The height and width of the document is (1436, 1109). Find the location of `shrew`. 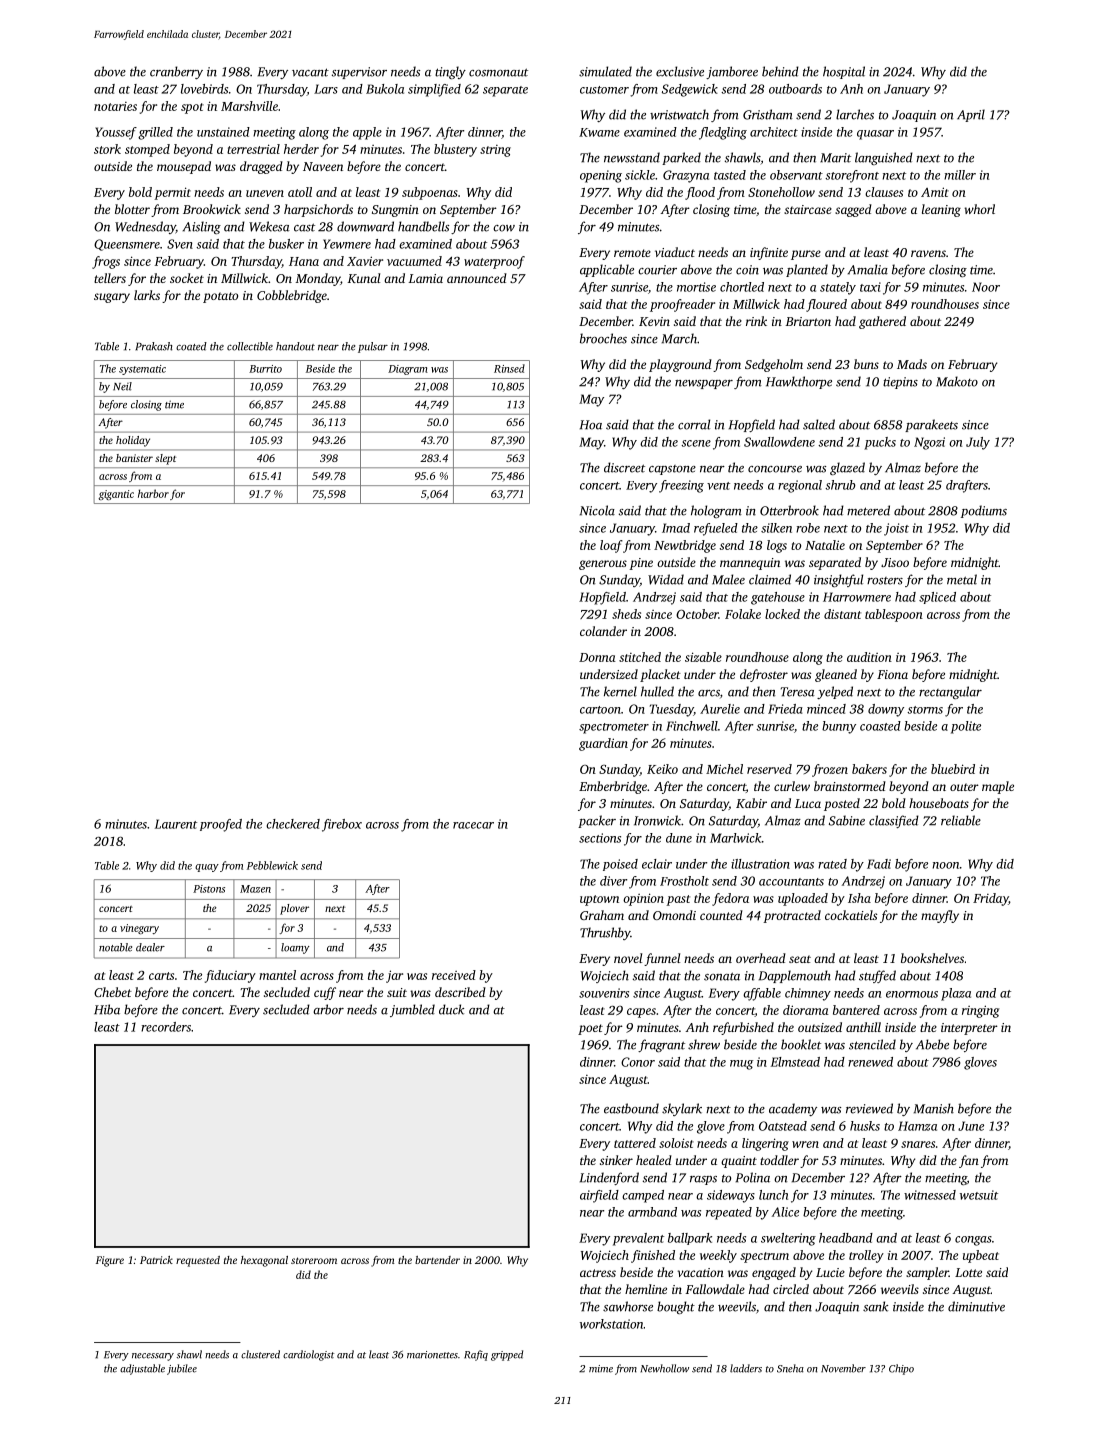

shrew is located at coordinates (704, 1044).
